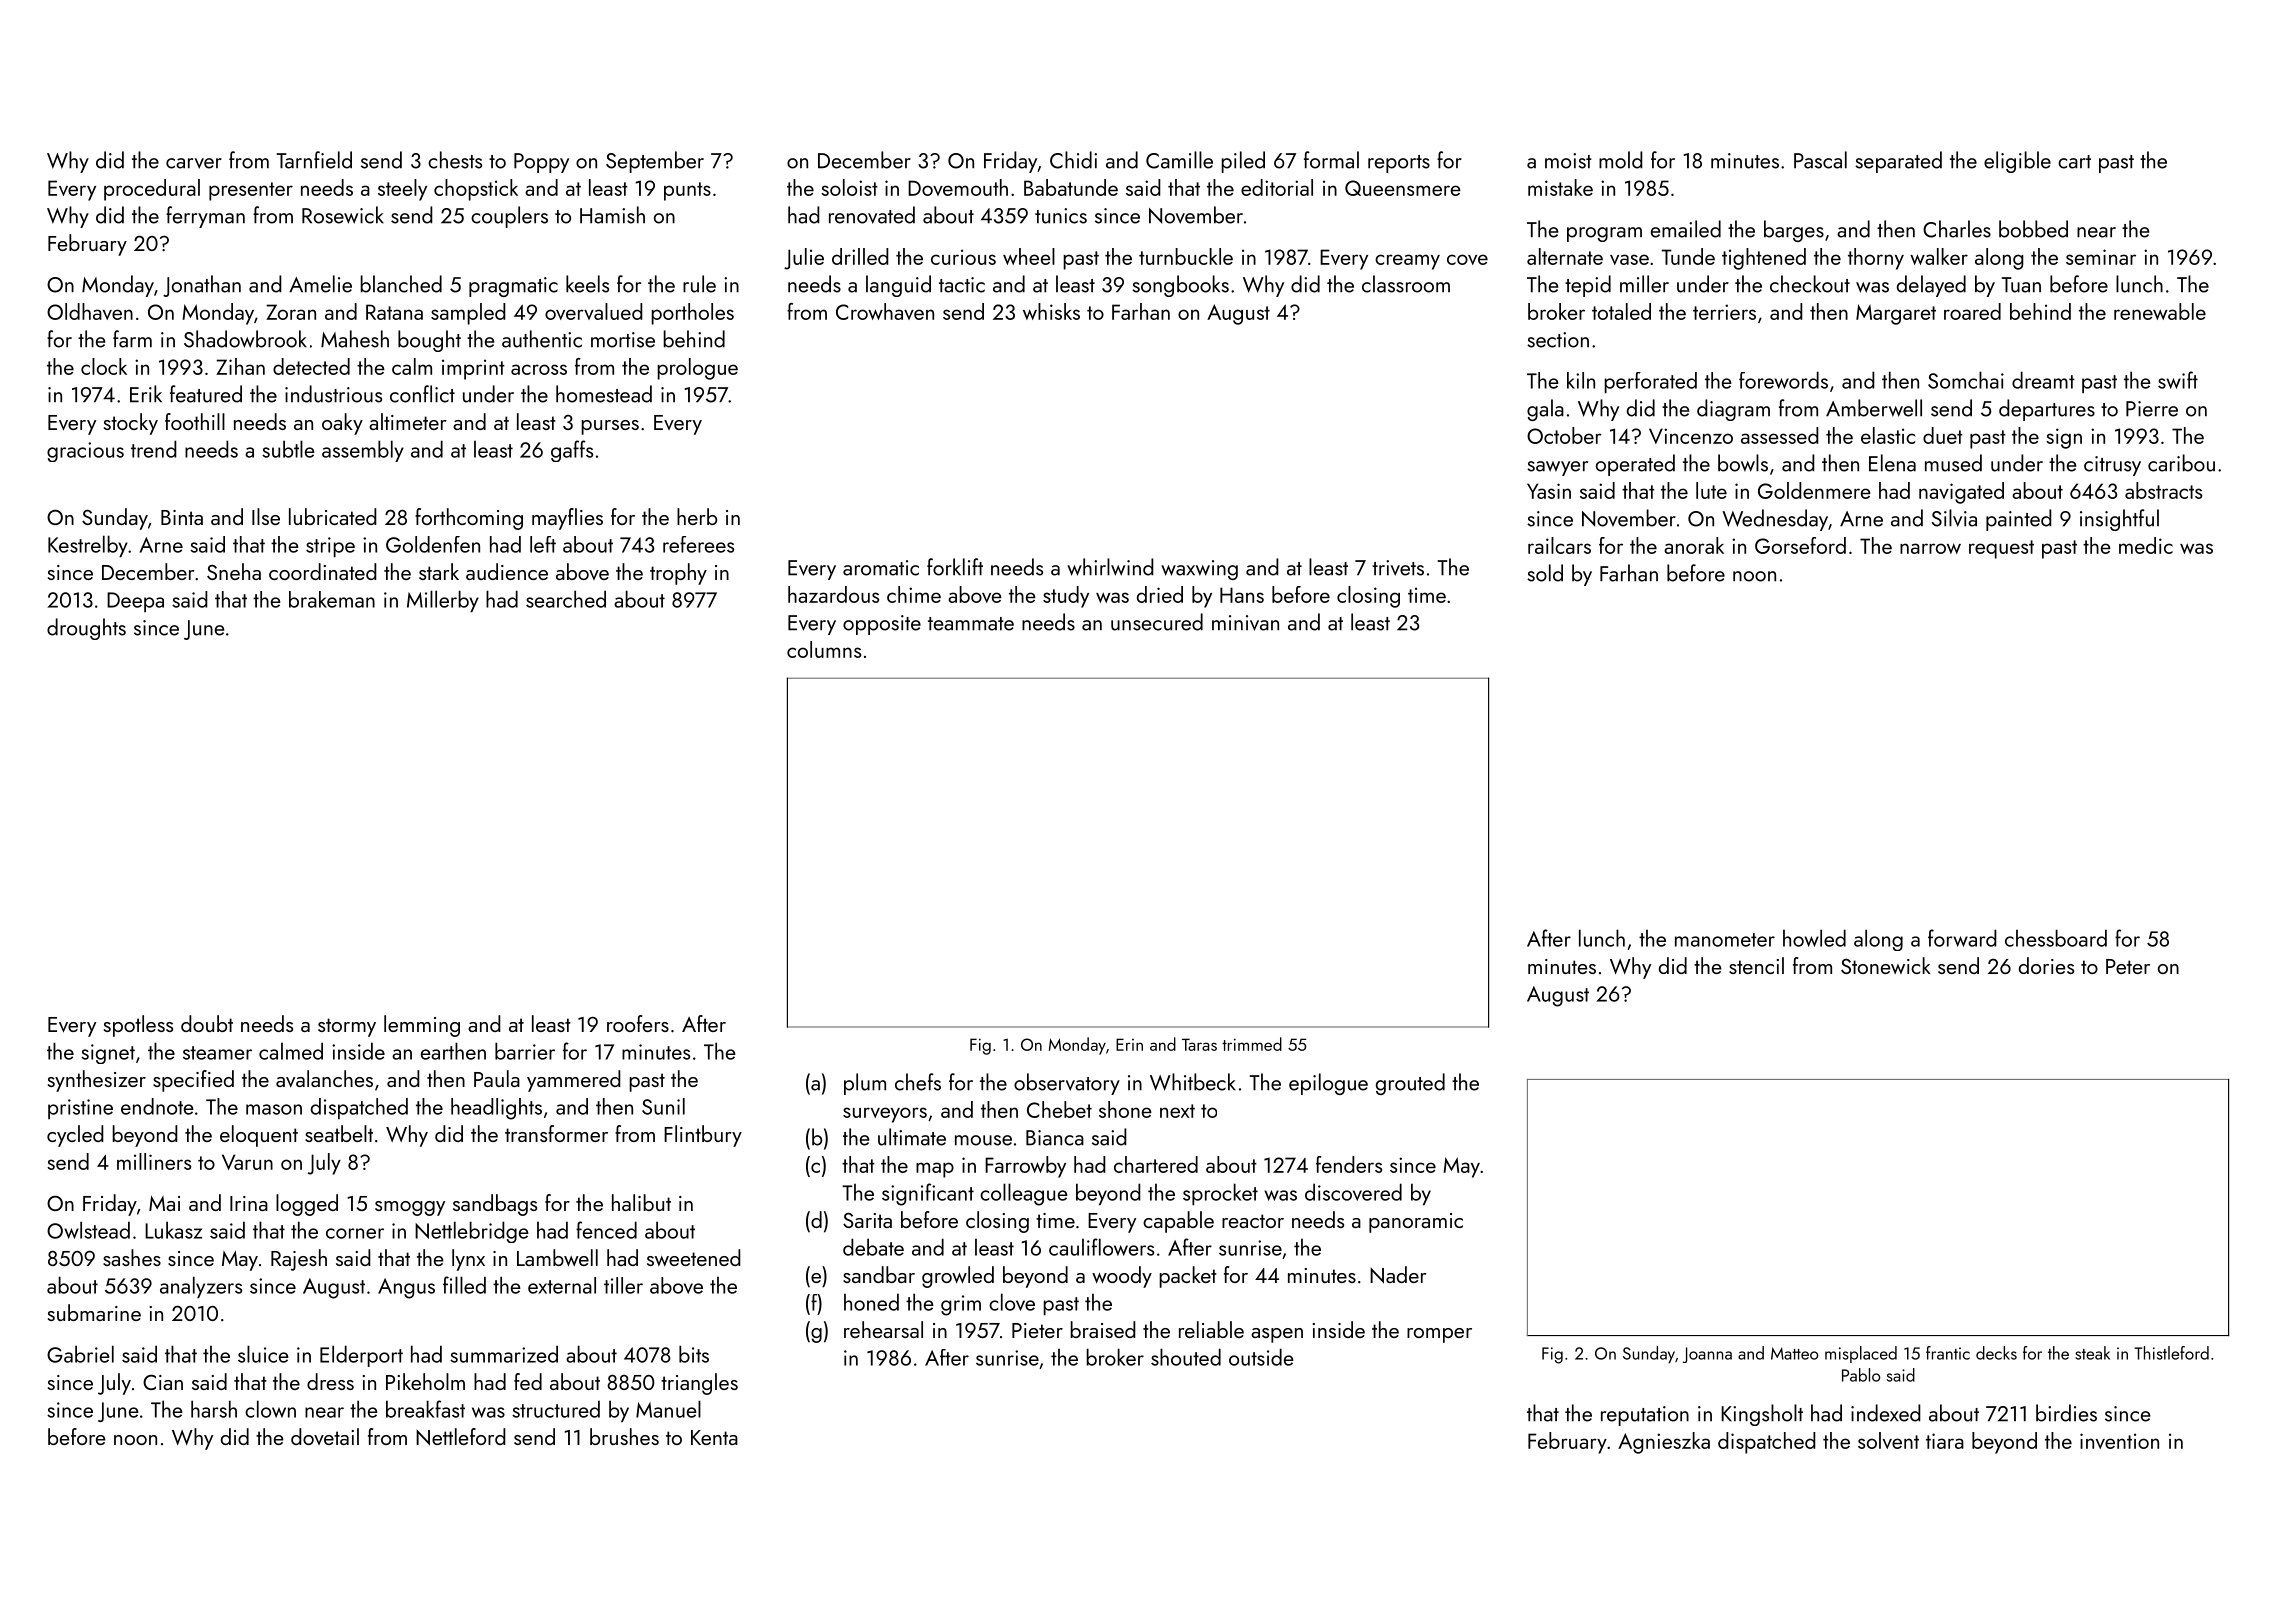 Image resolution: width=2276 pixels, height=1610 pixels. I want to click on stencil, so click(1756, 965).
